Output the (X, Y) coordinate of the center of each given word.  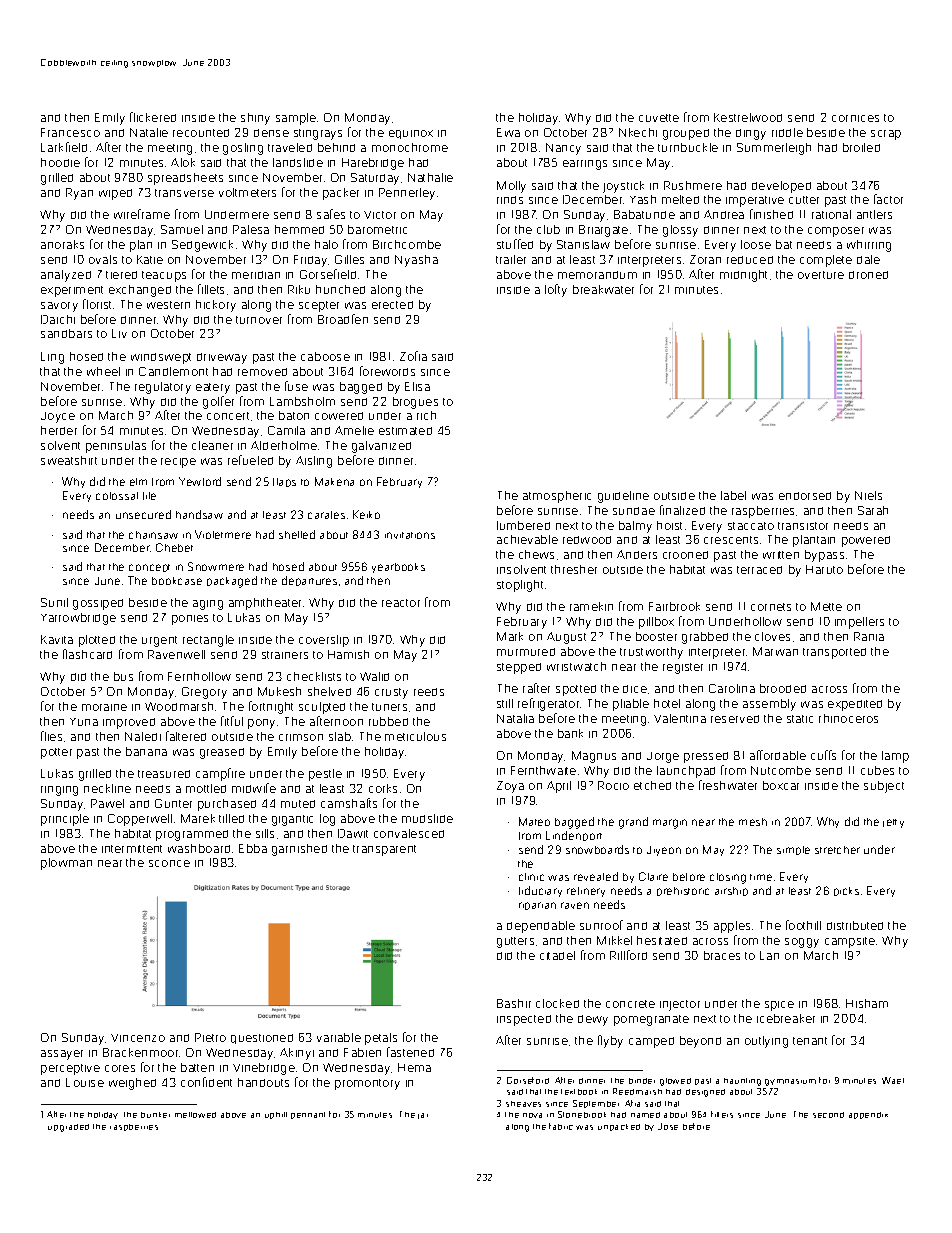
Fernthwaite (543, 770)
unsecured (143, 514)
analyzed (66, 276)
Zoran (705, 259)
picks (846, 891)
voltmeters (247, 192)
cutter (804, 200)
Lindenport (574, 836)
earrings (585, 165)
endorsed (805, 496)
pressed (706, 757)
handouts (263, 1082)
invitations (410, 535)
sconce (169, 863)
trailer (511, 259)
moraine (104, 707)
